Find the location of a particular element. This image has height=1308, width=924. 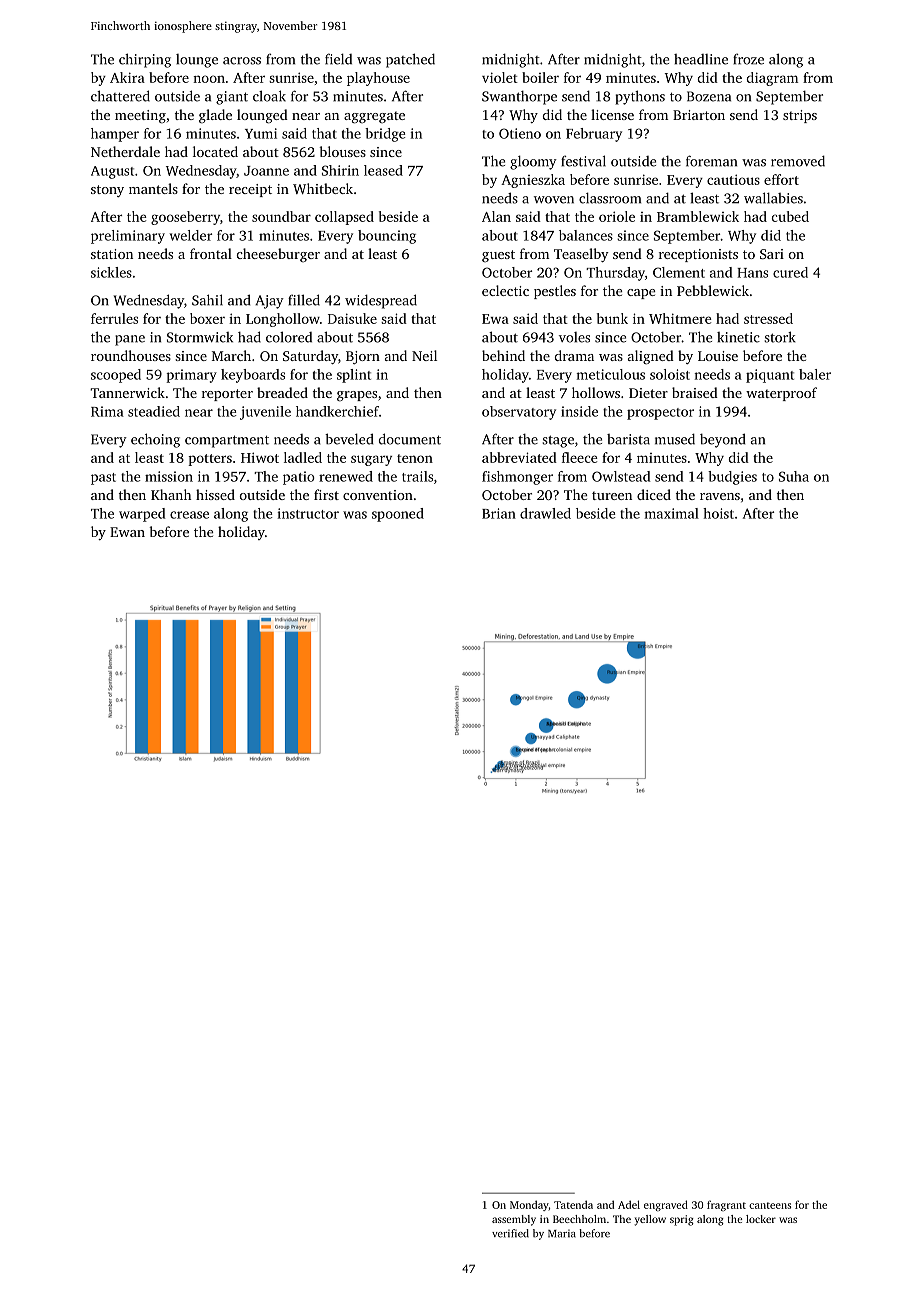

hamper is located at coordinates (115, 135).
